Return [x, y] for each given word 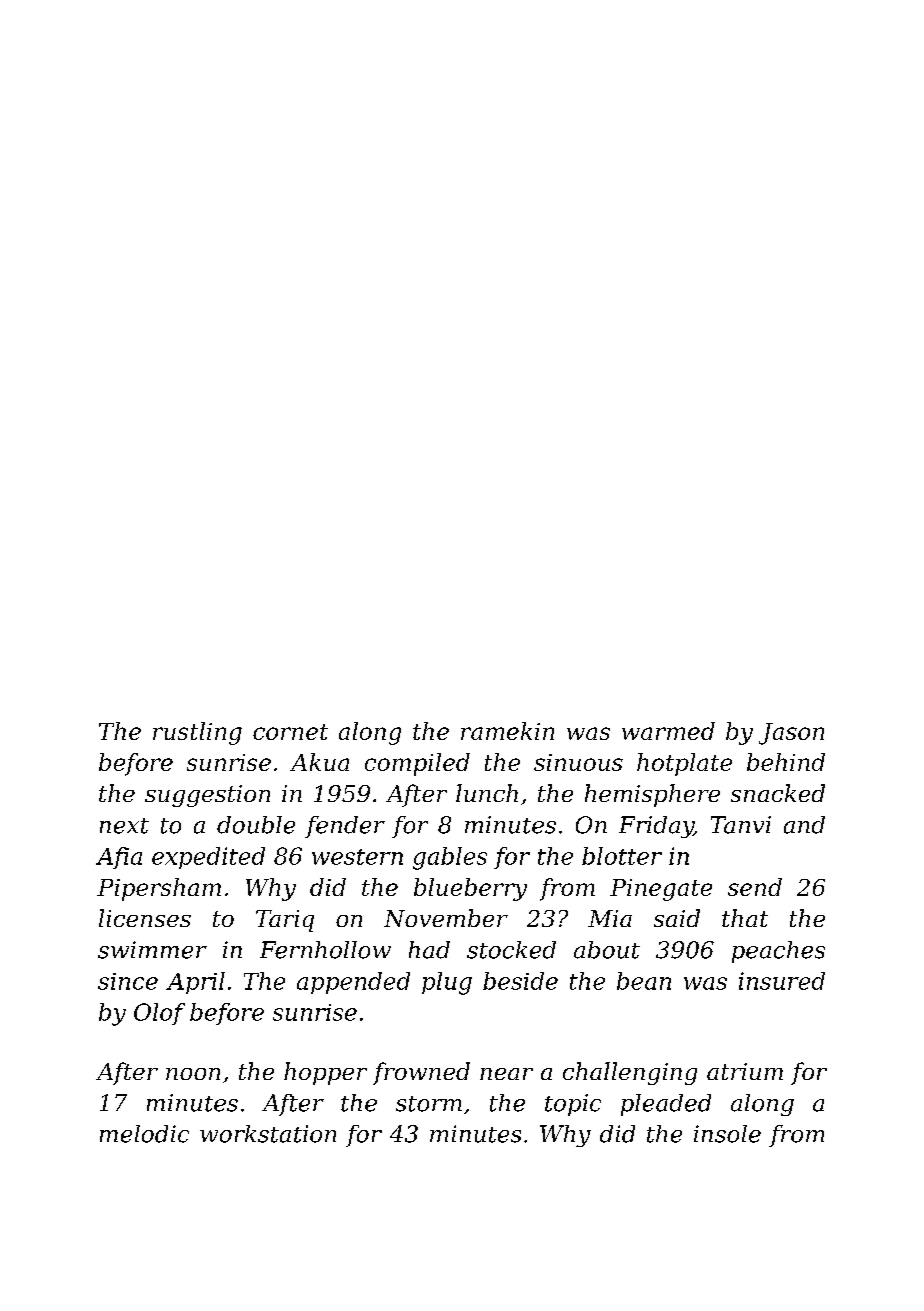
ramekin [507, 731]
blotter [622, 856]
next [124, 826]
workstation [268, 1134]
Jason [791, 734]
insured [782, 981]
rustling [197, 733]
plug [447, 983]
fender [345, 827]
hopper [325, 1073]
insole [727, 1134]
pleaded [666, 1105]
